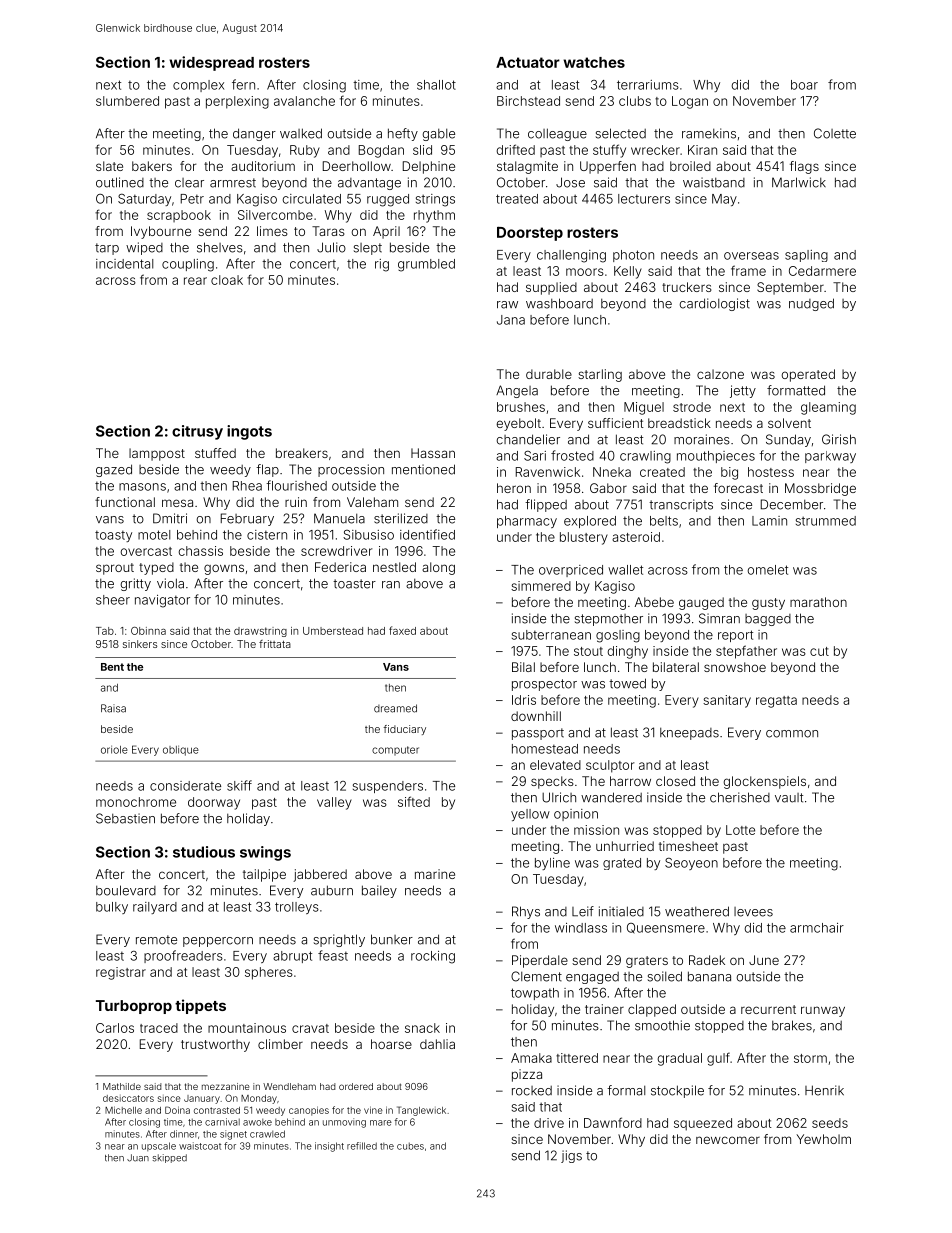 Image resolution: width=952 pixels, height=1233 pixels. I want to click on Miguel, so click(644, 408).
